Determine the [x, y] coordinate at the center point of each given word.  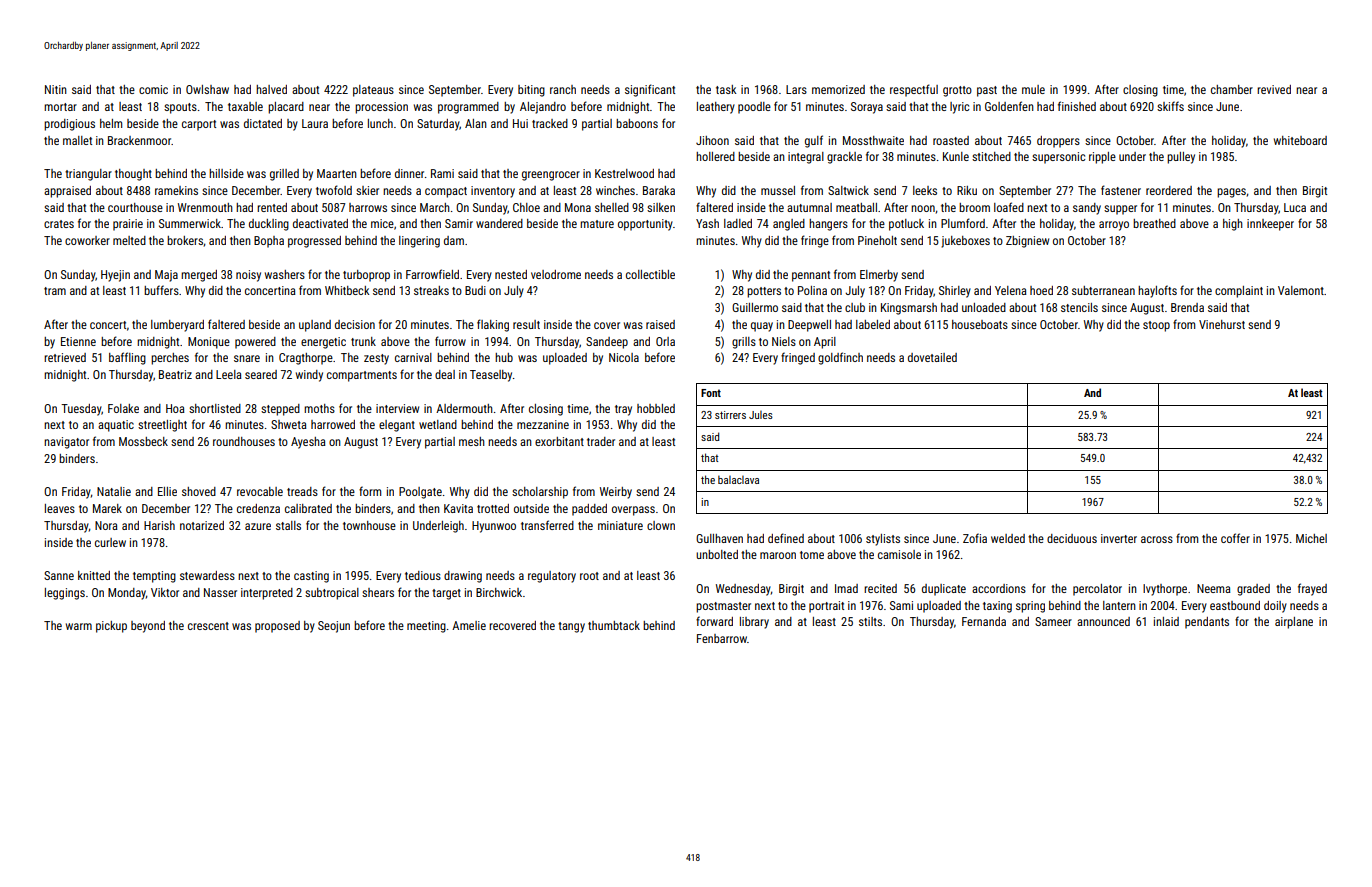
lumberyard [177, 326]
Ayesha [308, 443]
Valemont [1301, 290]
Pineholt [877, 240]
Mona [578, 207]
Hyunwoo [494, 527]
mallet [77, 140]
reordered [1169, 190]
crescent [208, 626]
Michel [1311, 538]
